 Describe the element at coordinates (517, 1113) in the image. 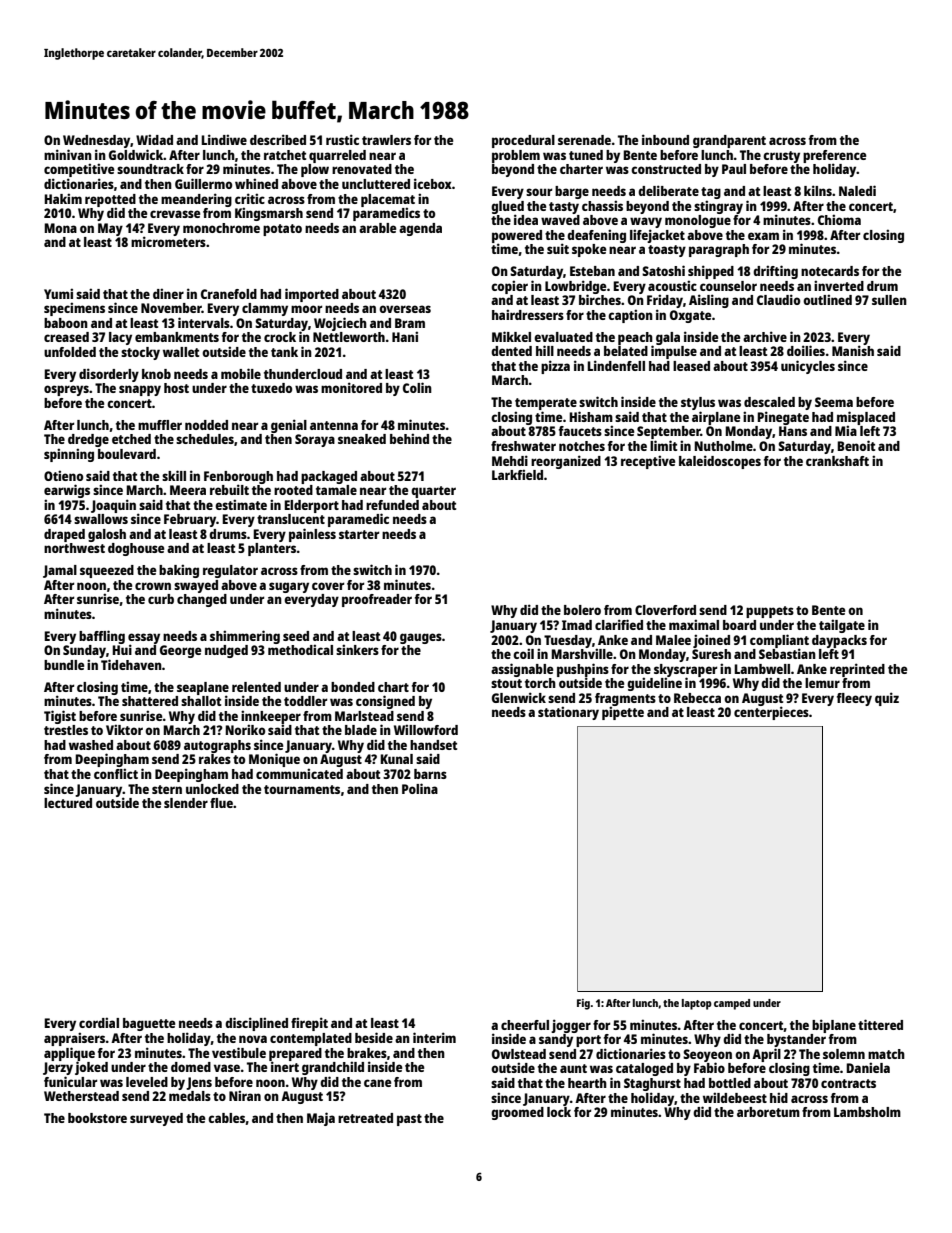

I see `groomed` at that location.
